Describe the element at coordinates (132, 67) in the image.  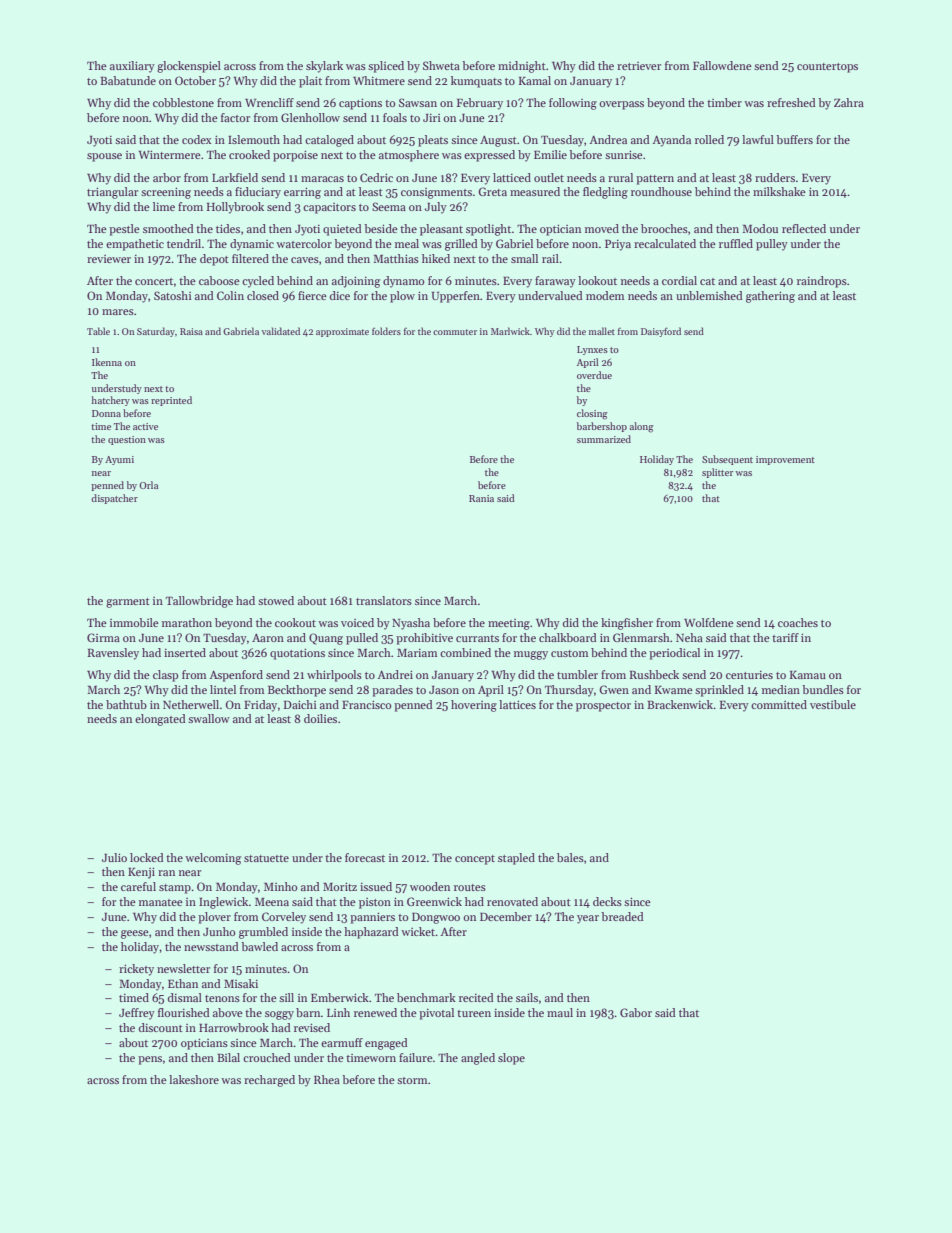
I see `auxiliary` at that location.
